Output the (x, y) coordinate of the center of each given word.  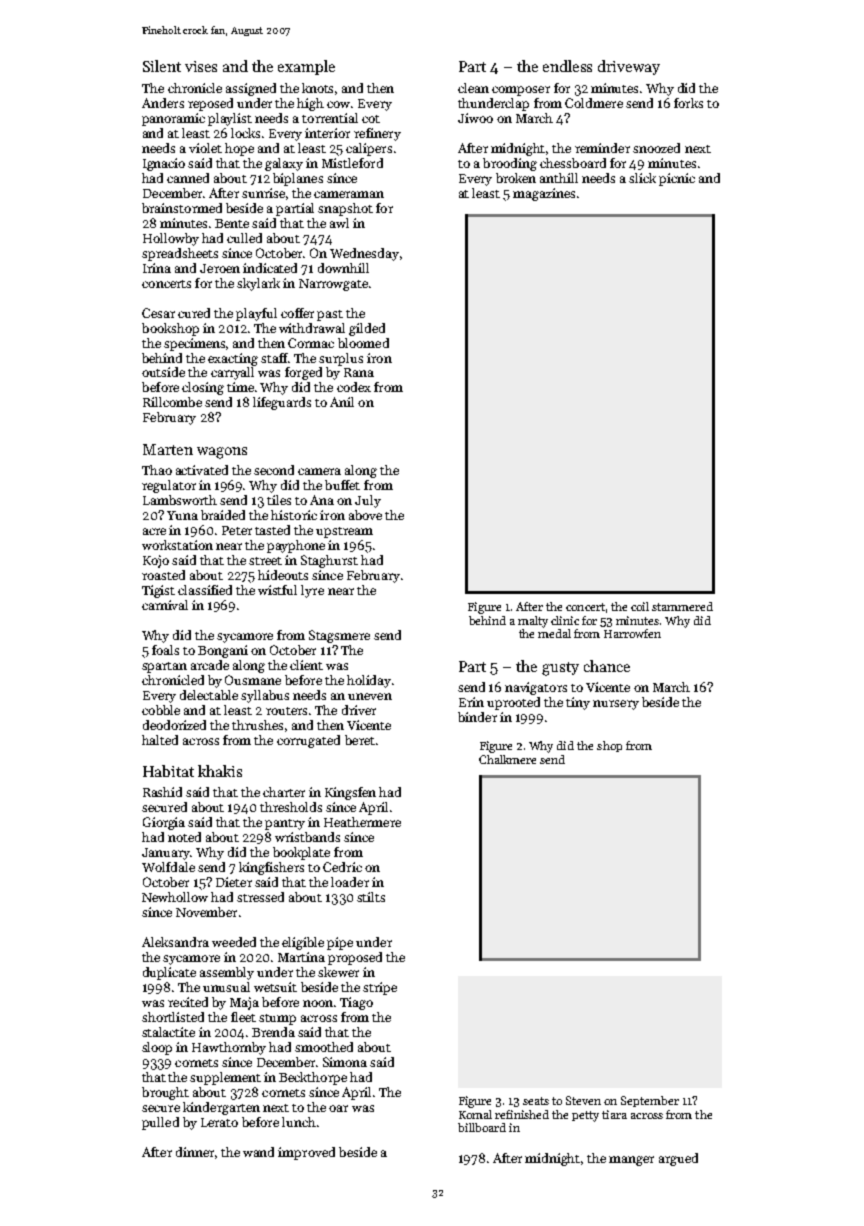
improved (306, 1153)
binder (477, 717)
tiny (578, 703)
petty (585, 1116)
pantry (285, 824)
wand (258, 1152)
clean (473, 88)
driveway (629, 67)
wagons (222, 453)
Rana (359, 372)
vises (201, 66)
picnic (677, 179)
